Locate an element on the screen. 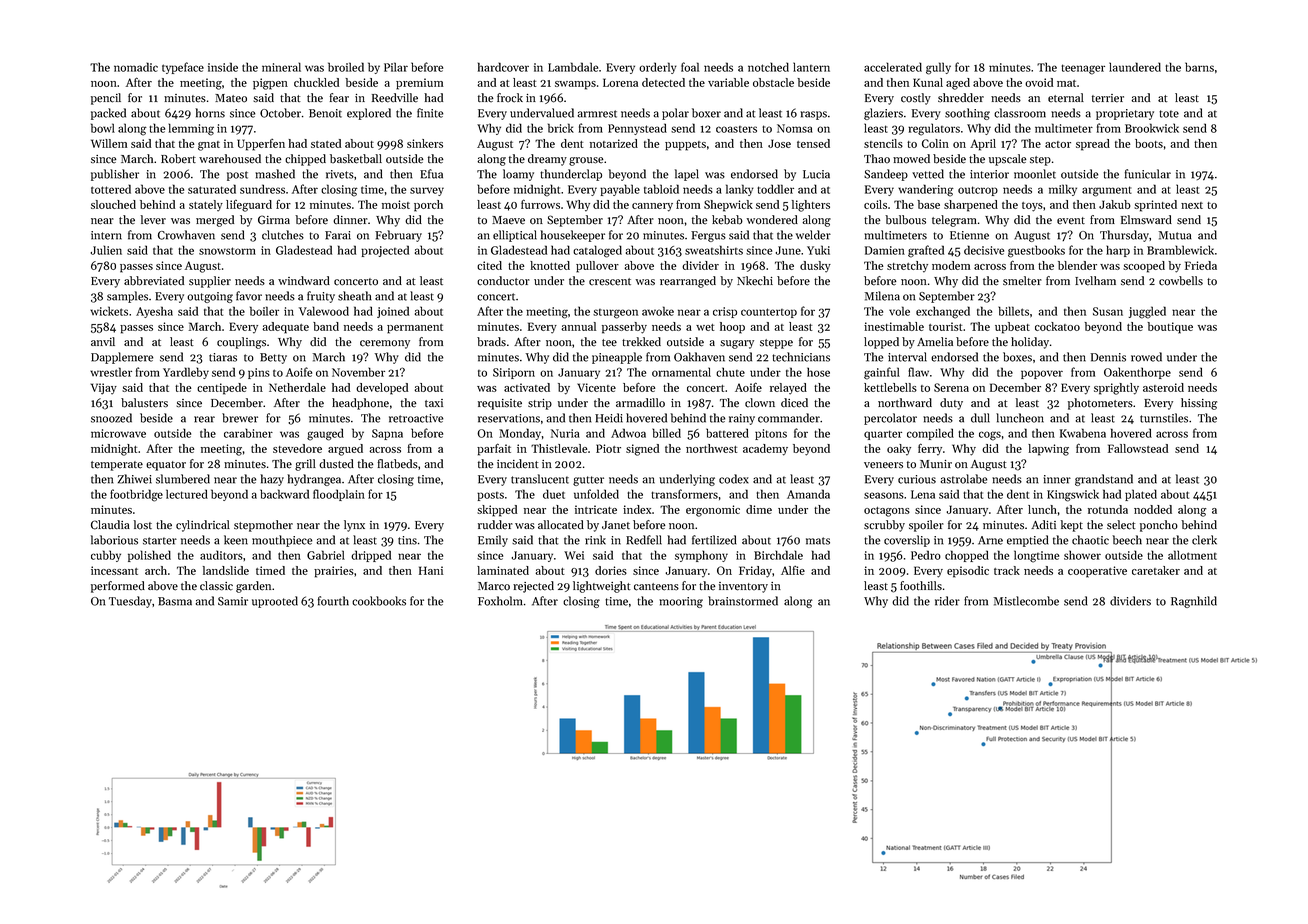 The width and height of the screenshot is (1308, 924). Netherdale is located at coordinates (297, 387).
